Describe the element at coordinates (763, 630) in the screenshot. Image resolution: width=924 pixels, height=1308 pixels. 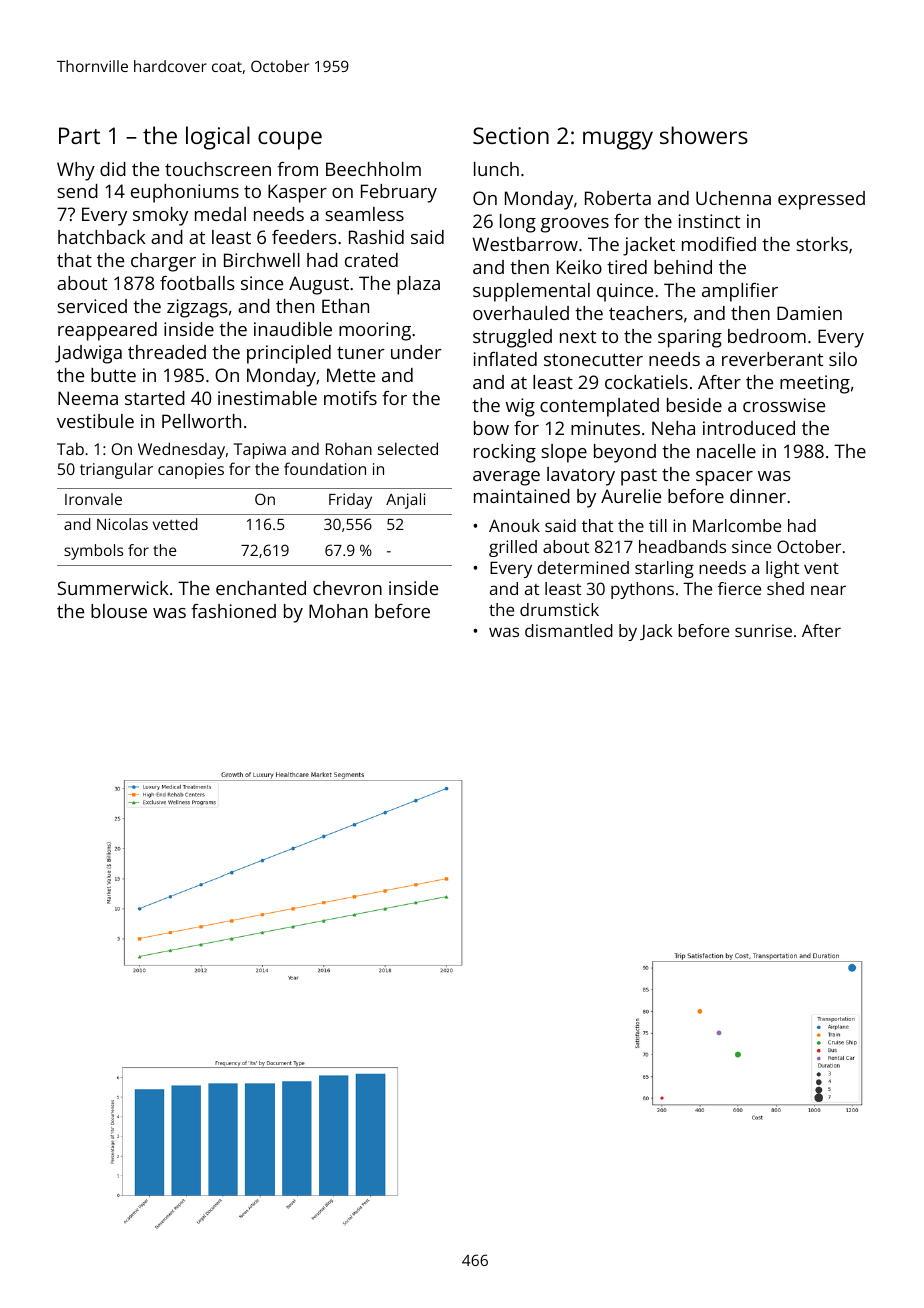
I see `sunrise` at that location.
